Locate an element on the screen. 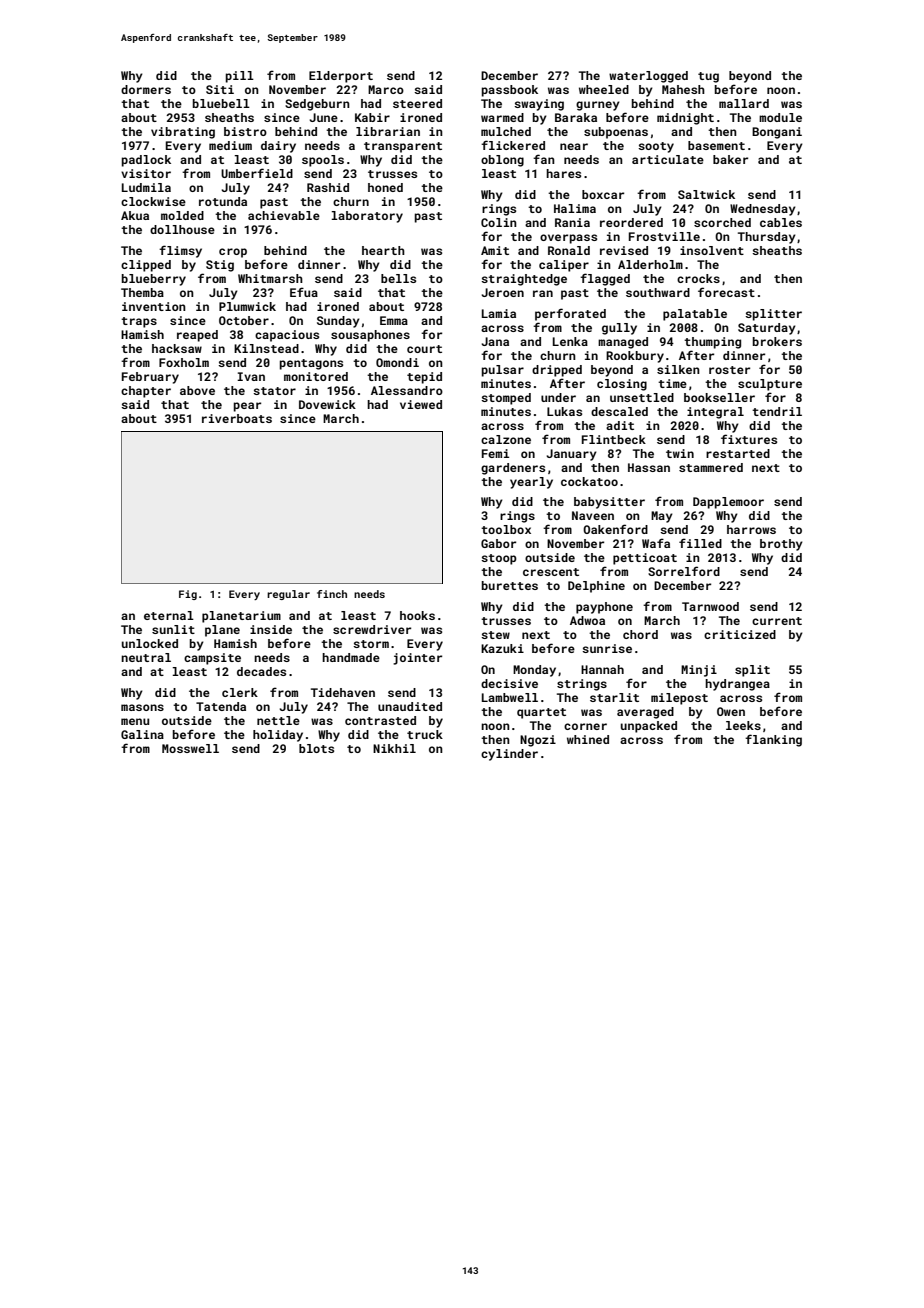  flanking is located at coordinates (773, 740).
